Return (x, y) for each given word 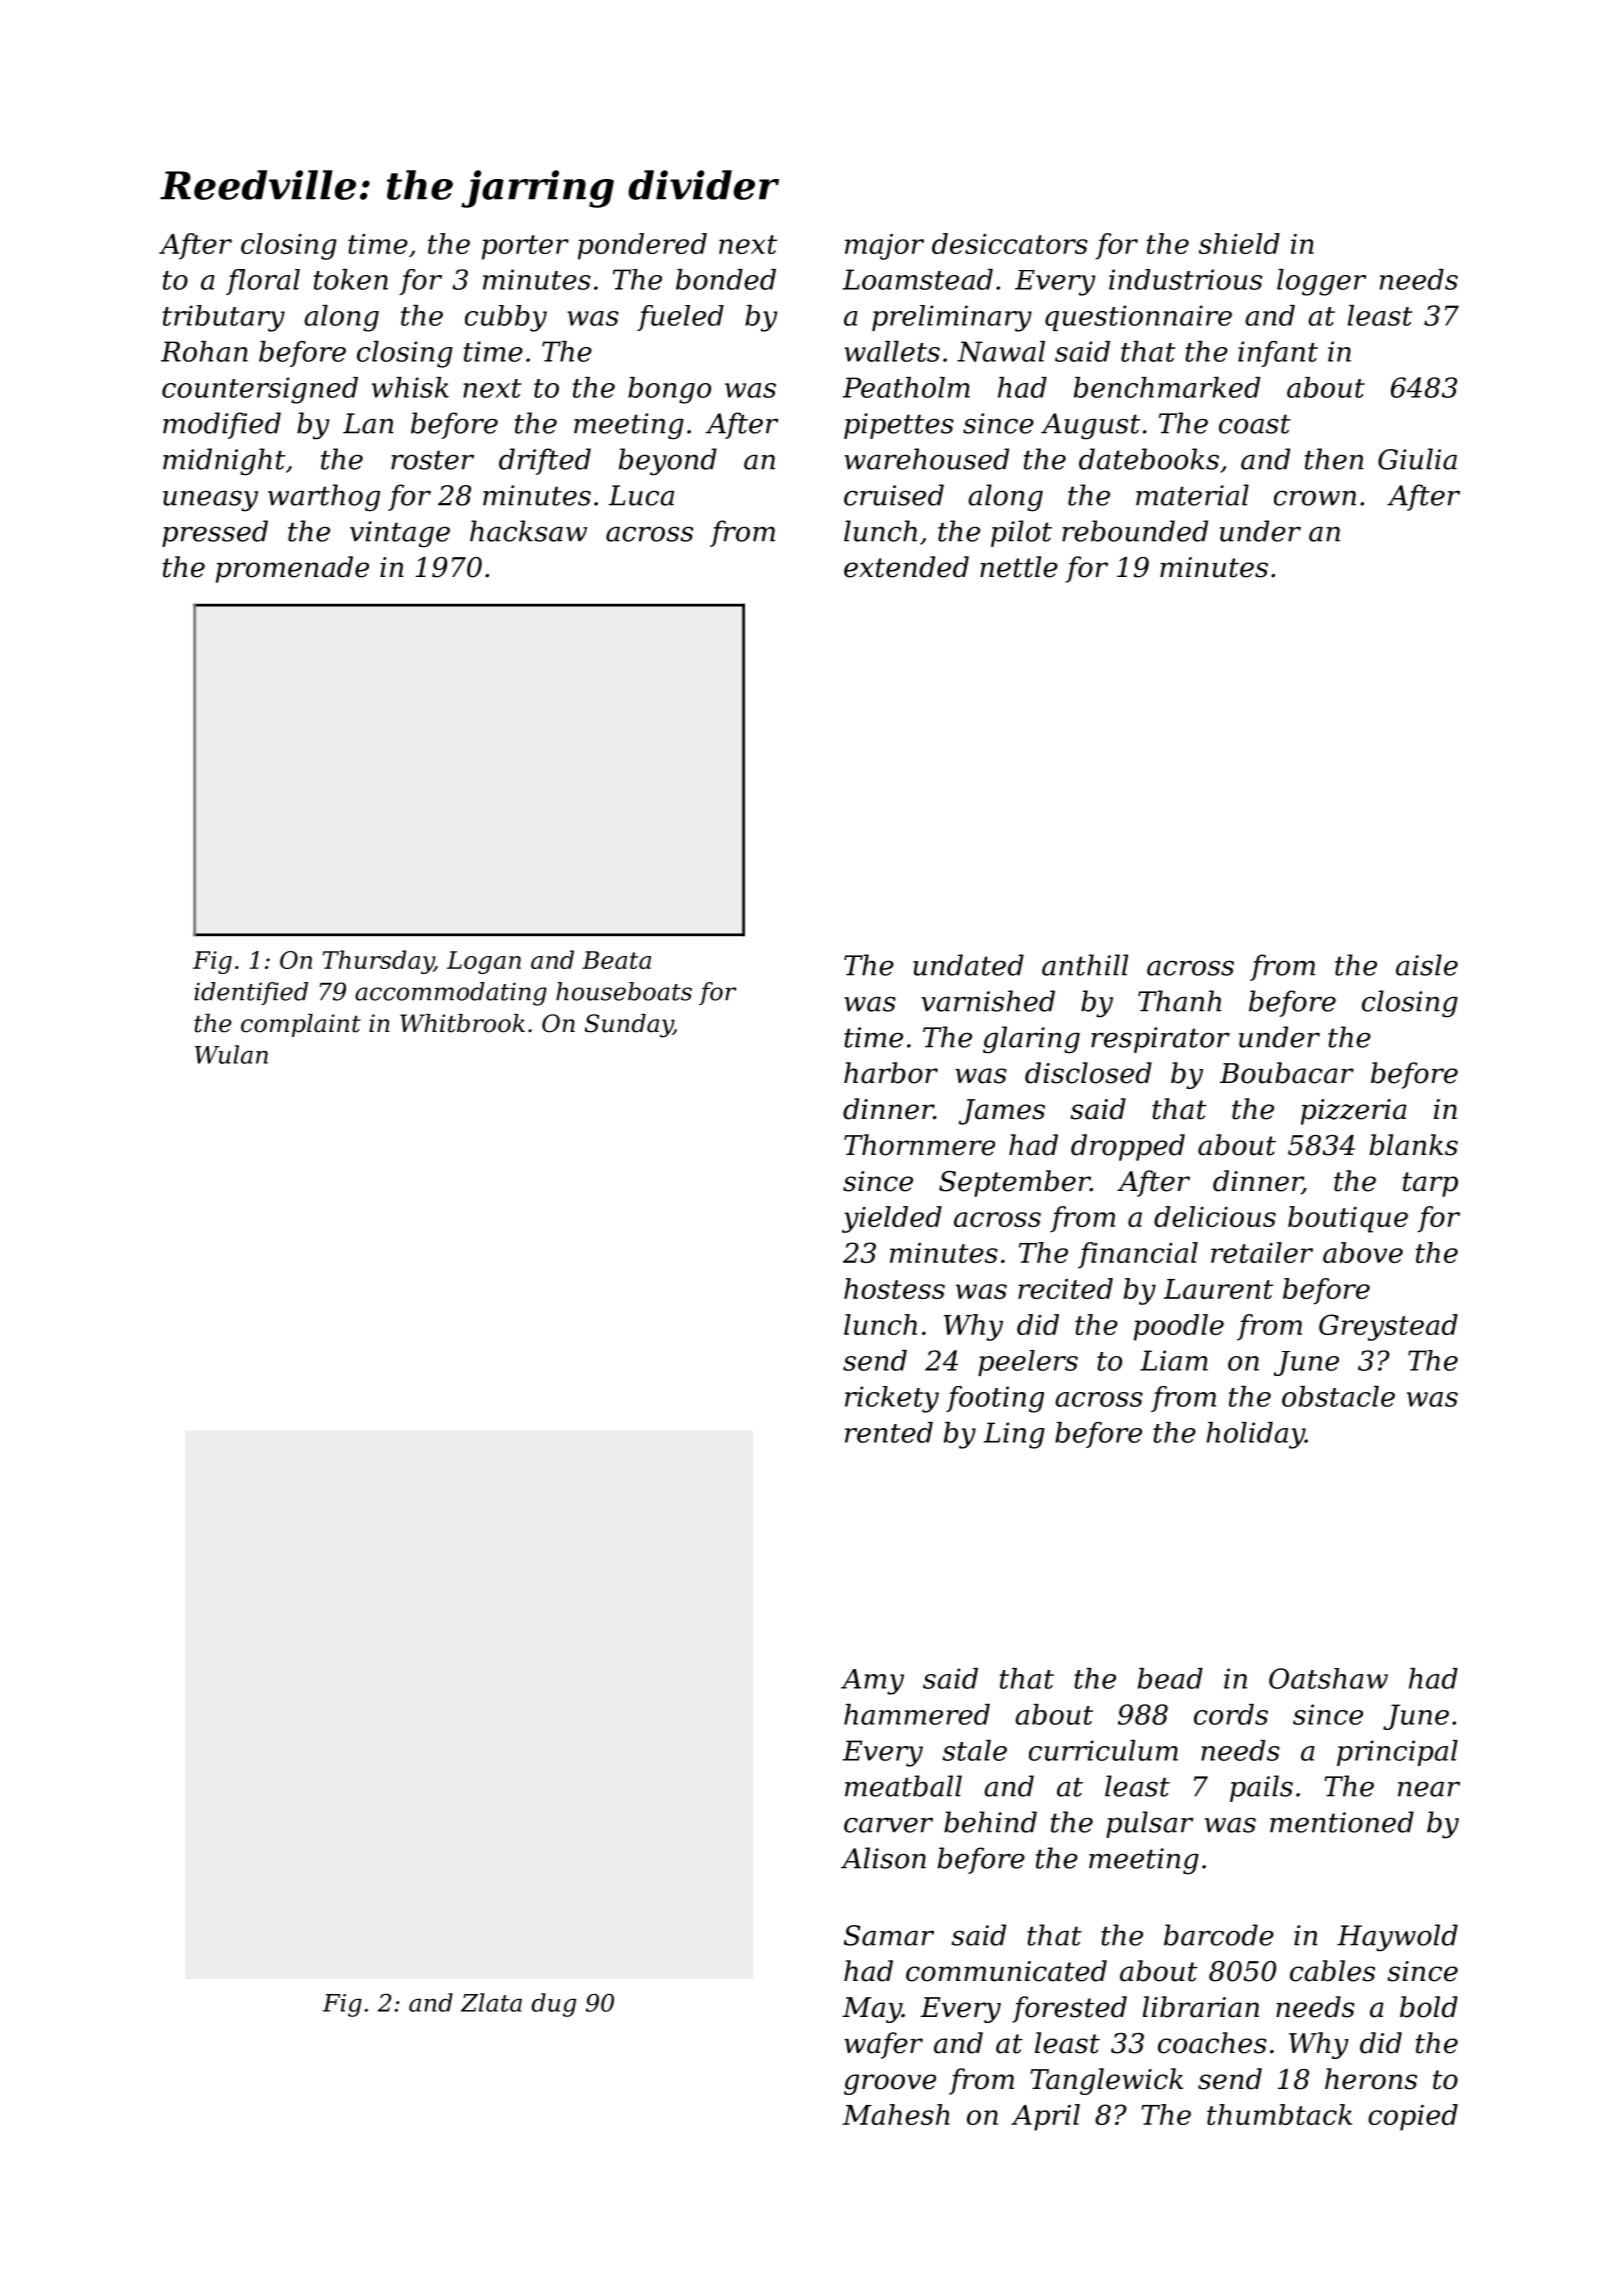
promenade (292, 569)
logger (1321, 282)
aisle (1427, 965)
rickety (892, 1399)
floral (263, 282)
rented (889, 1432)
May (872, 2010)
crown (1315, 498)
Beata (616, 960)
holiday (1256, 1435)
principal (1397, 1753)
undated (968, 965)
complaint (301, 1025)
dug (554, 2005)
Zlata (491, 2002)
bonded (726, 279)
